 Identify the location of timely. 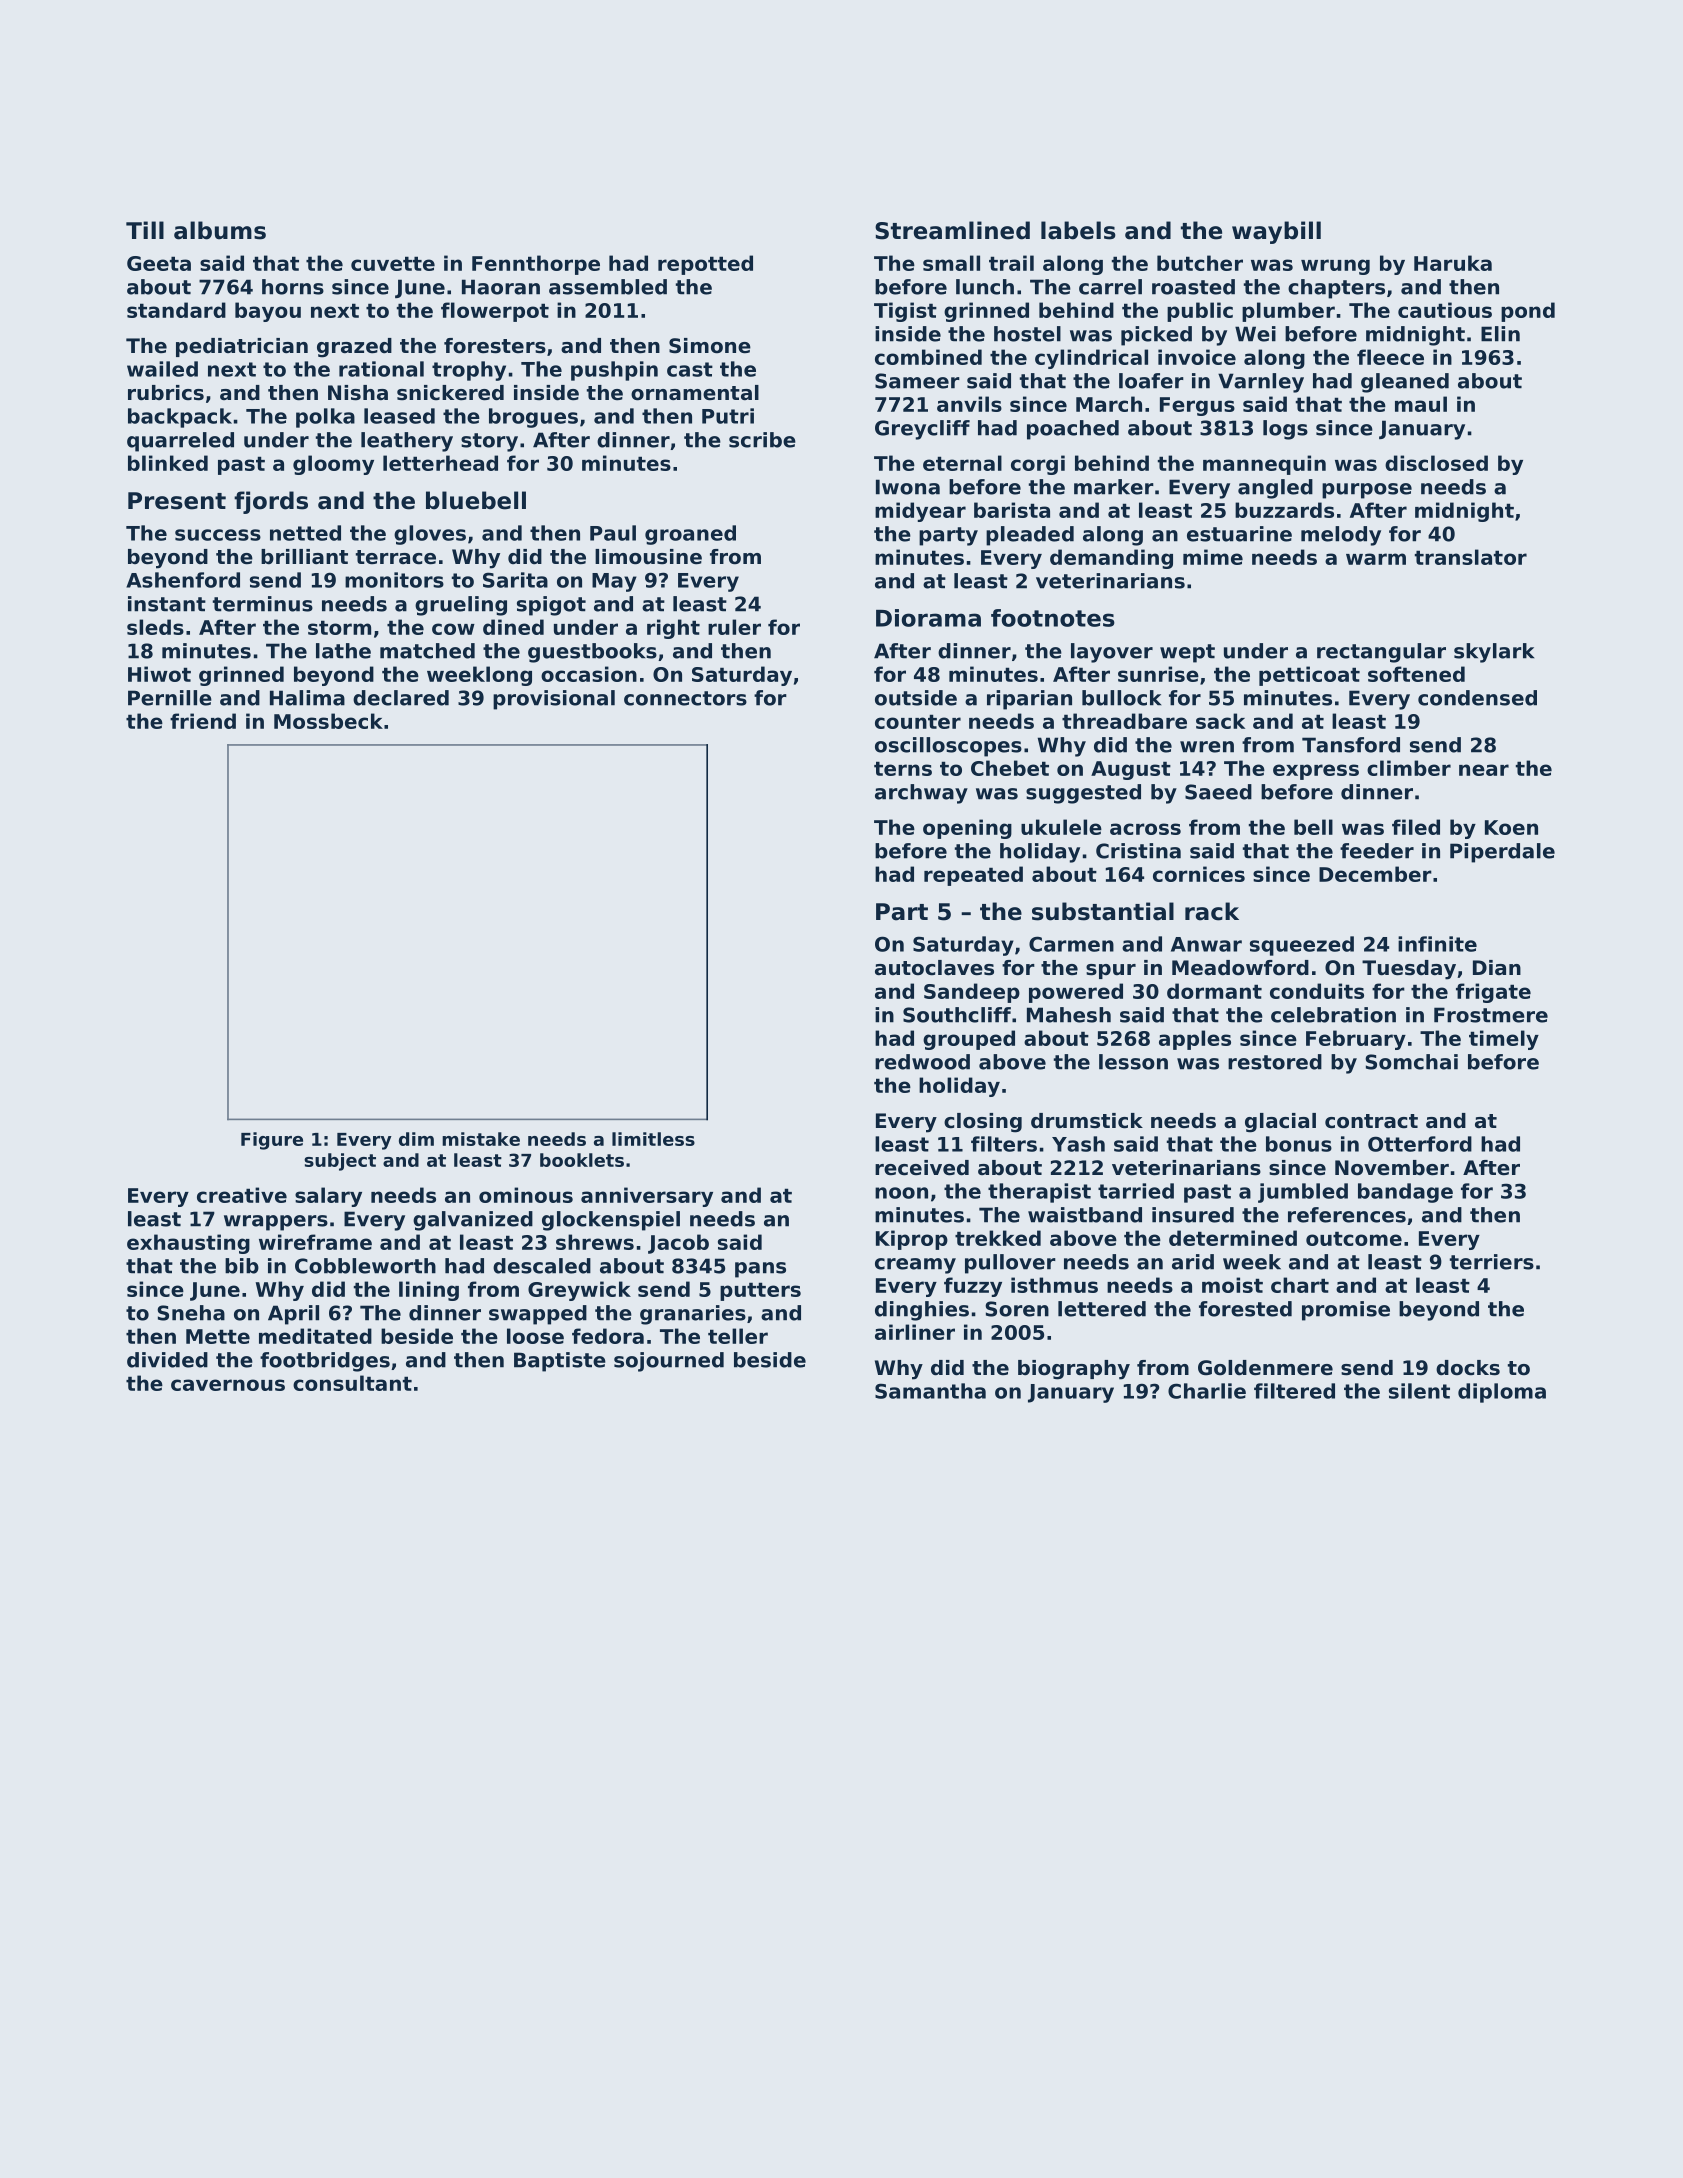
(1504, 1040).
